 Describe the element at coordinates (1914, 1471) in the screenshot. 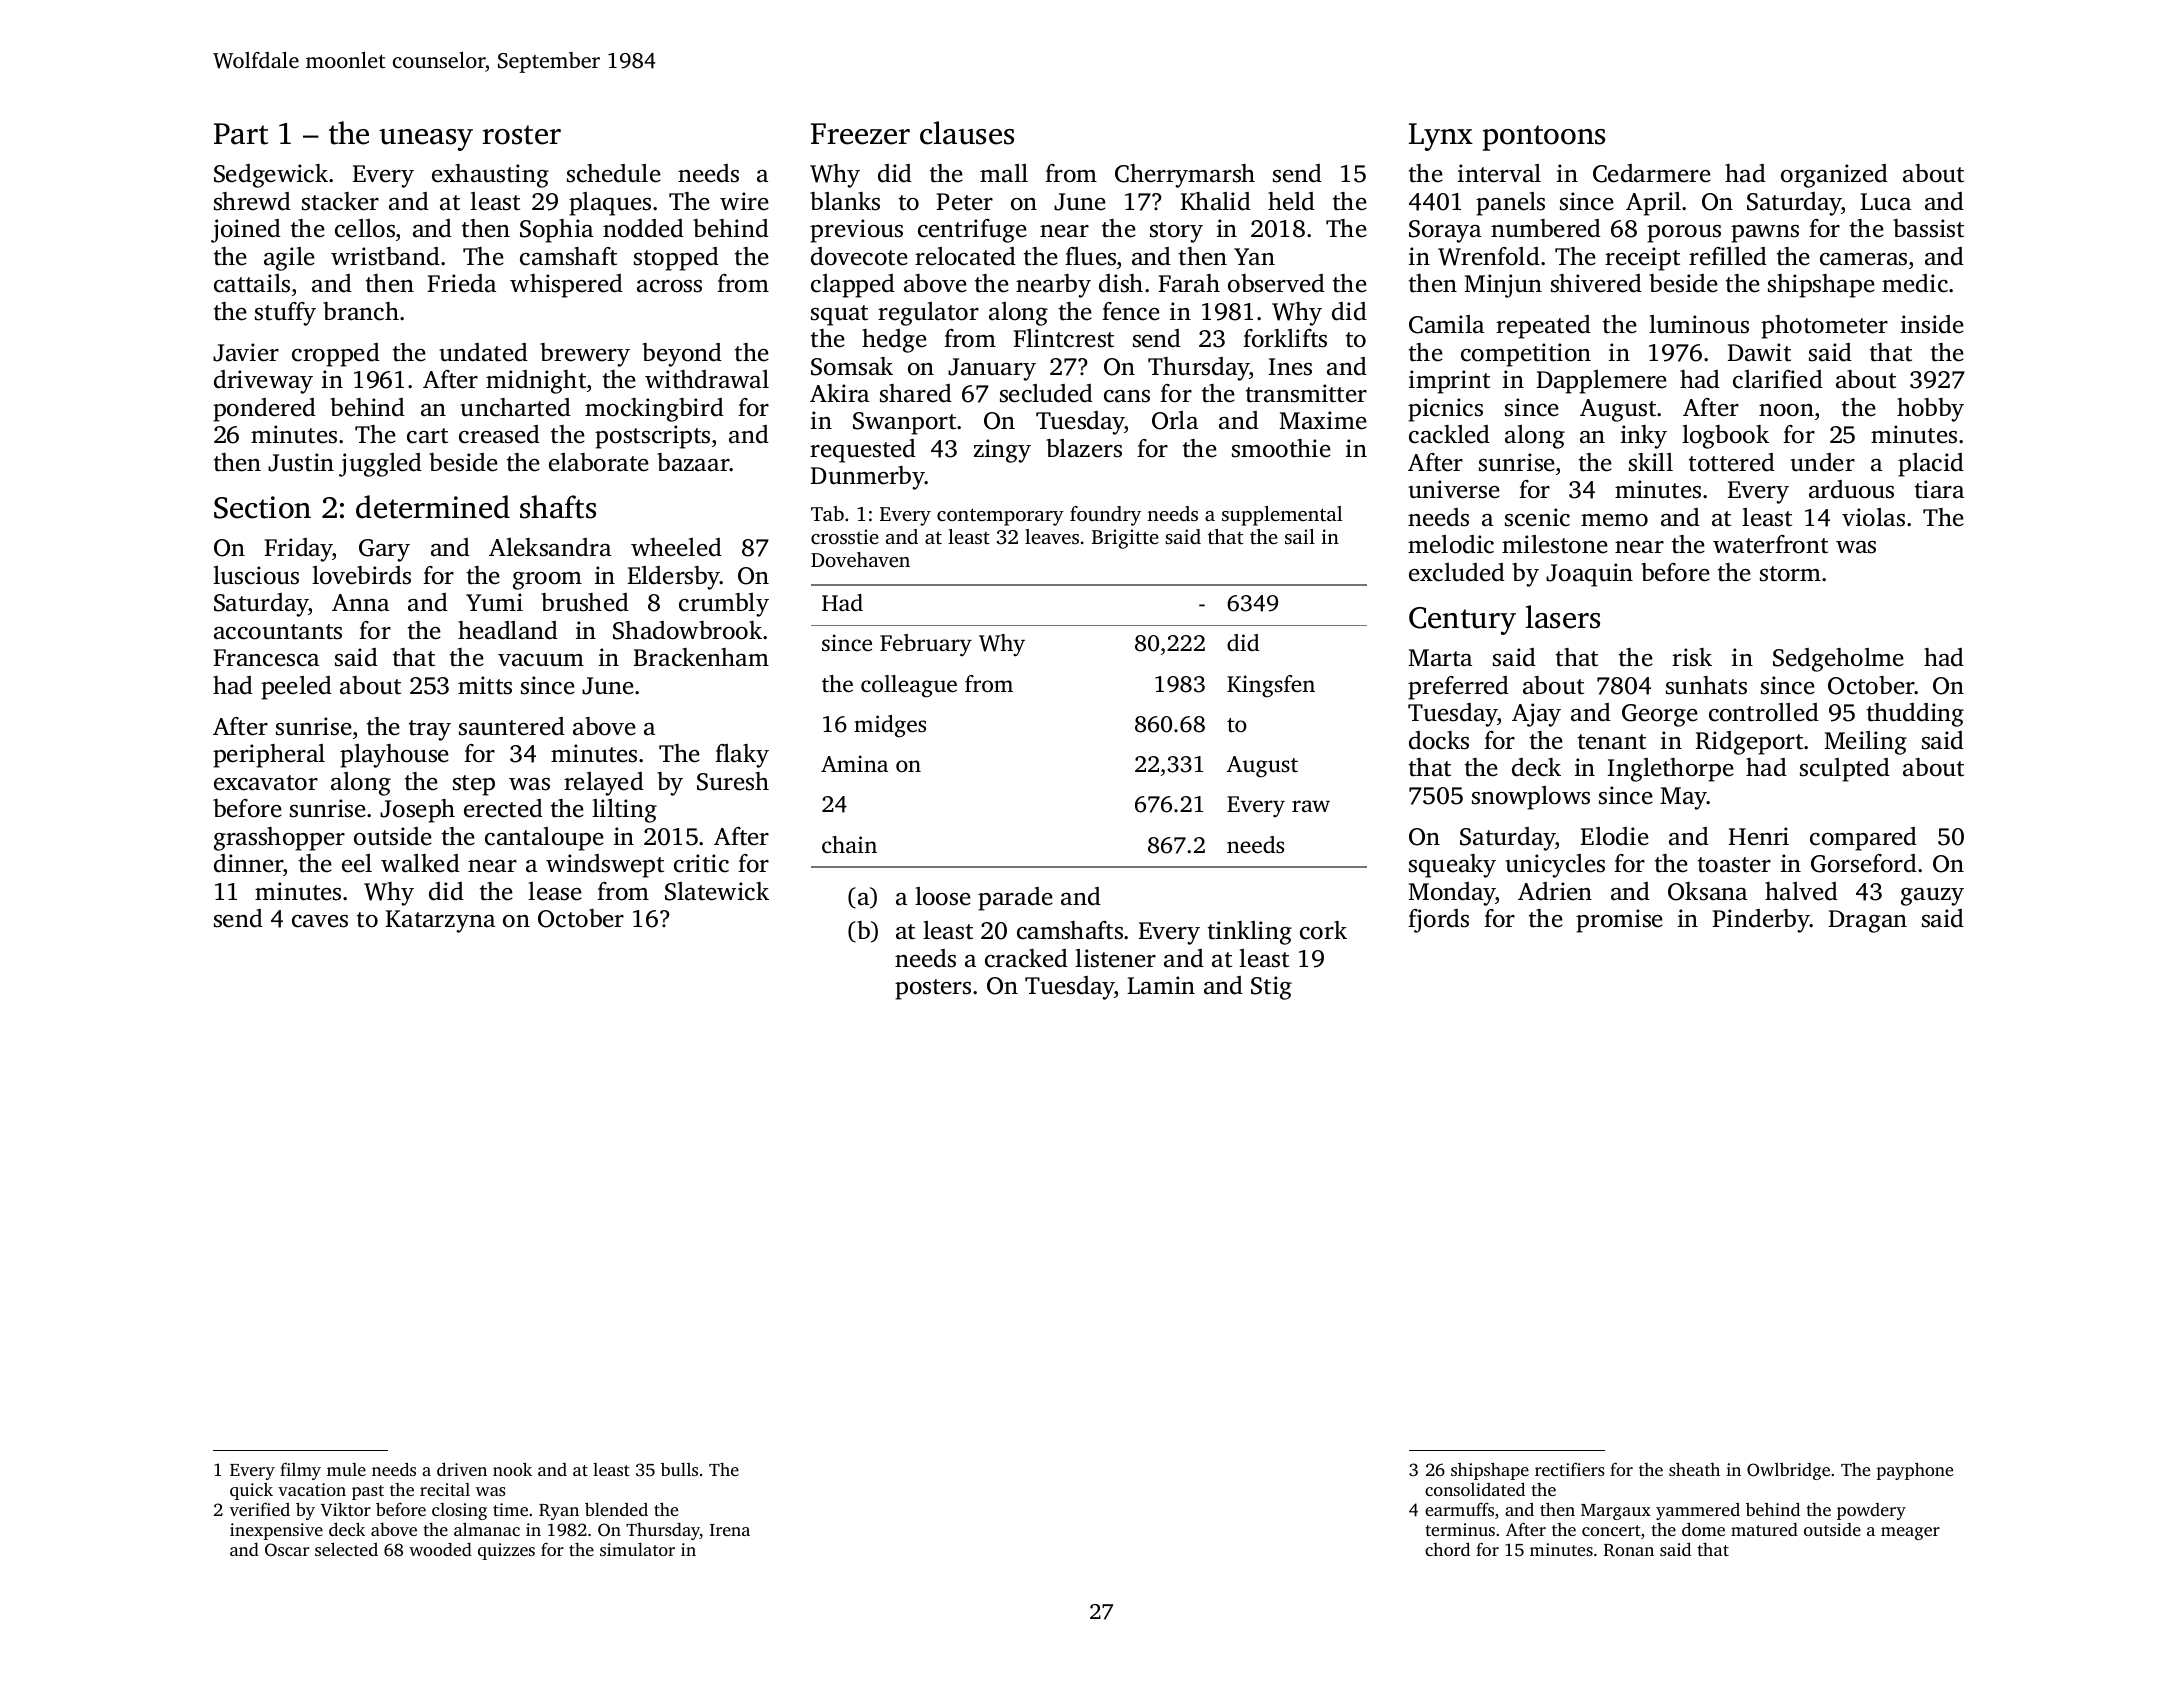

I see `payphone` at that location.
